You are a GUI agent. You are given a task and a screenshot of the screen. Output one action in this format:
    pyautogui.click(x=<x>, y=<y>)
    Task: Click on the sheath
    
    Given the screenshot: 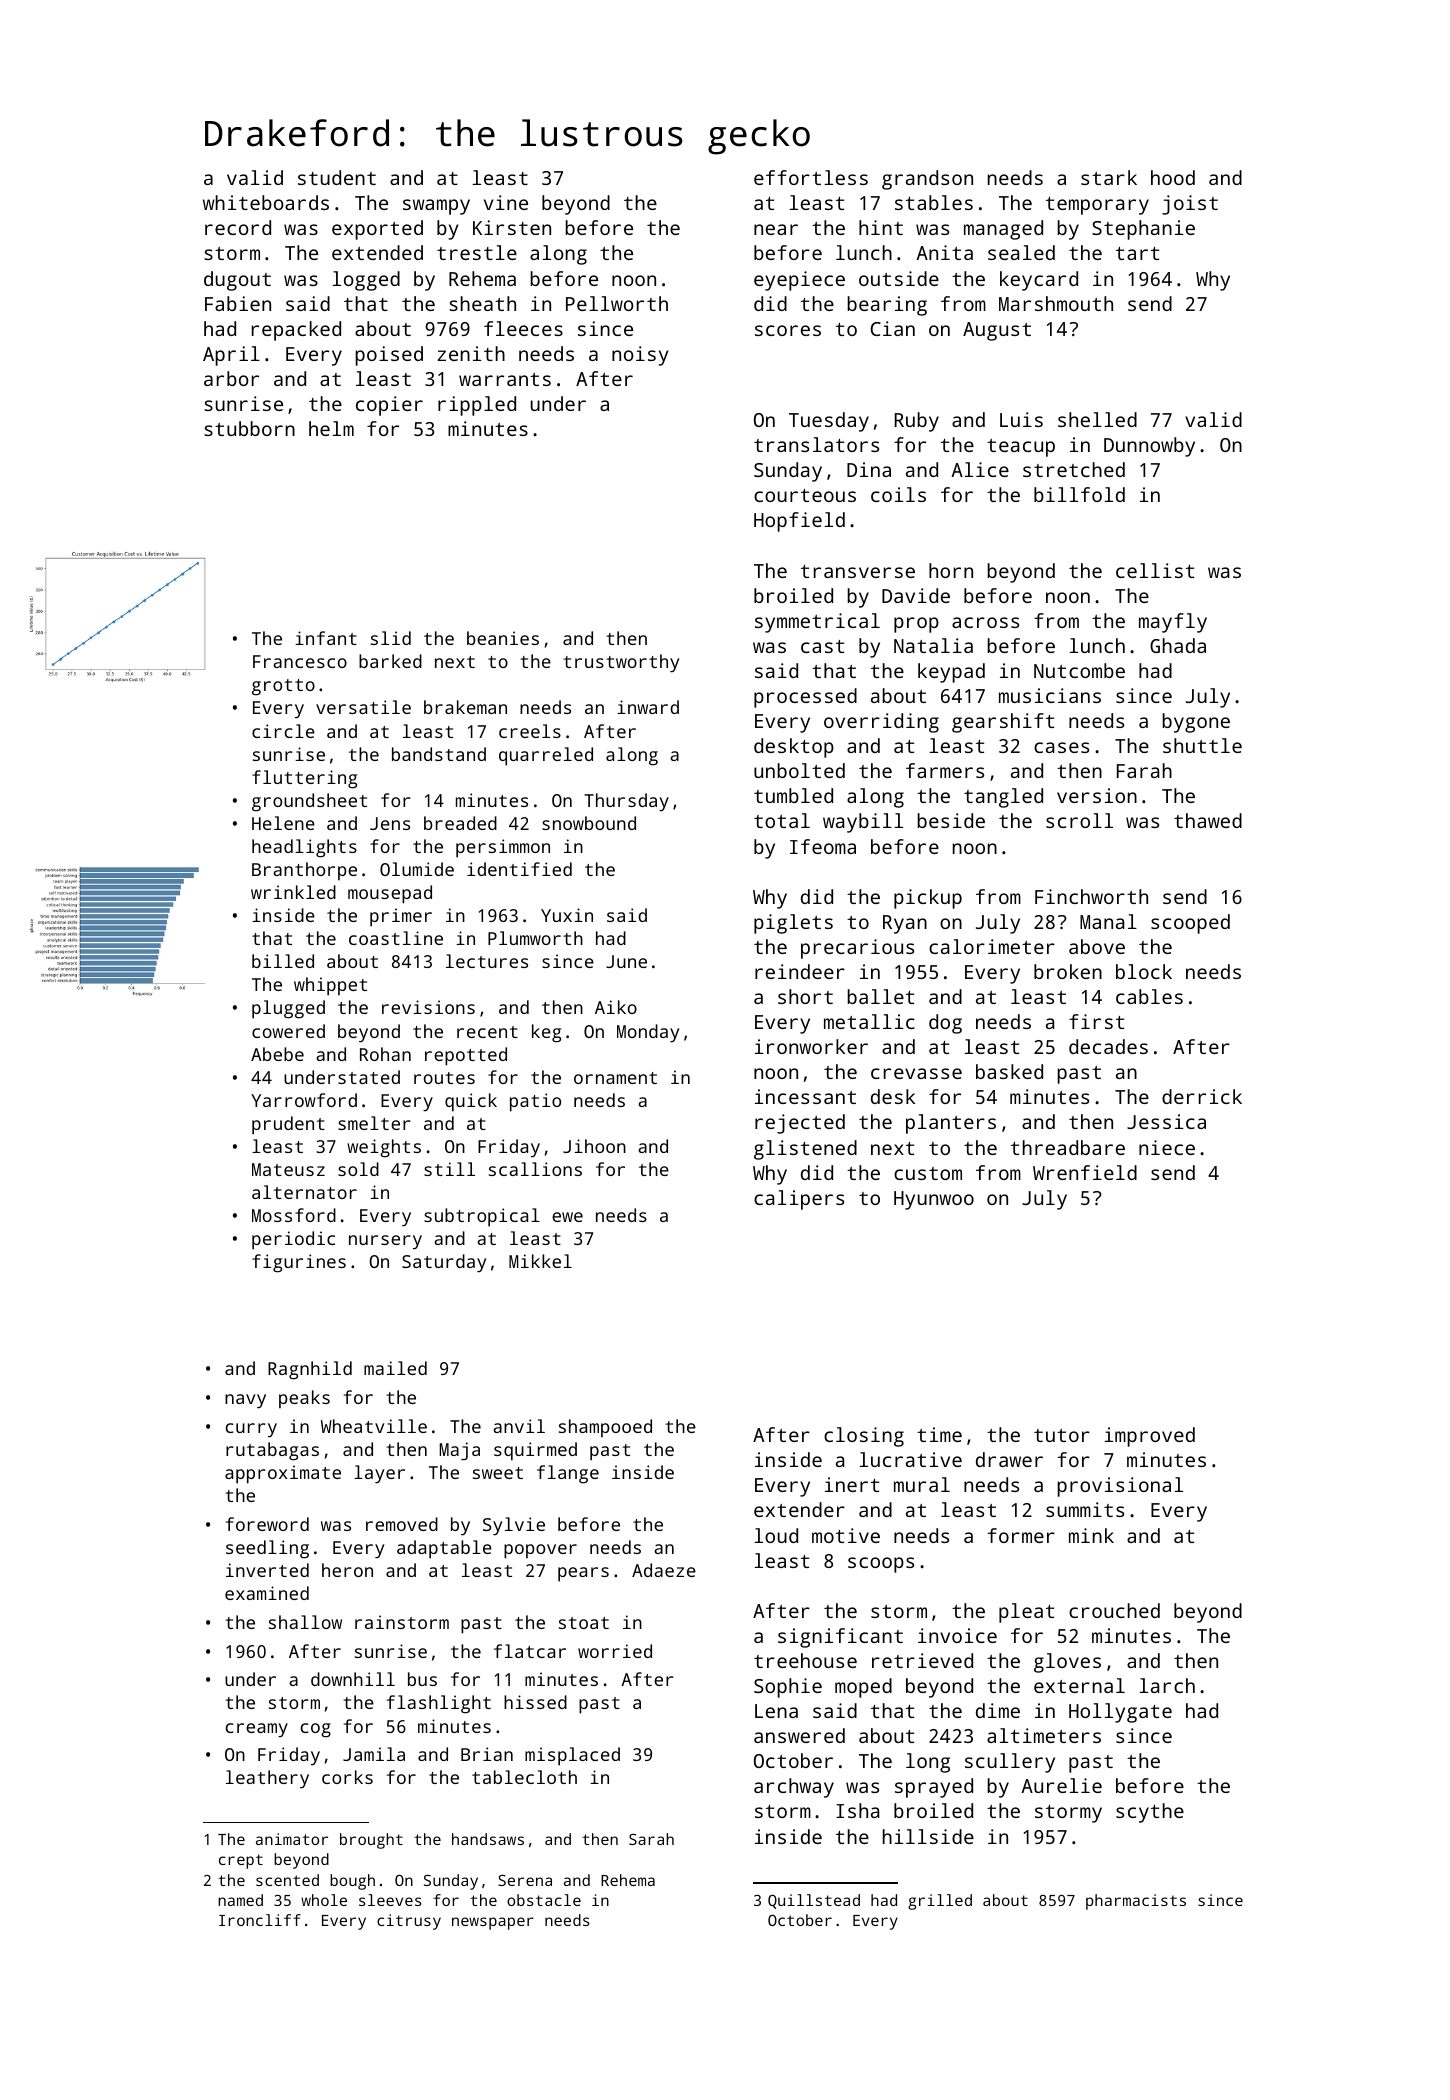 What is the action you would take?
    pyautogui.click(x=482, y=303)
